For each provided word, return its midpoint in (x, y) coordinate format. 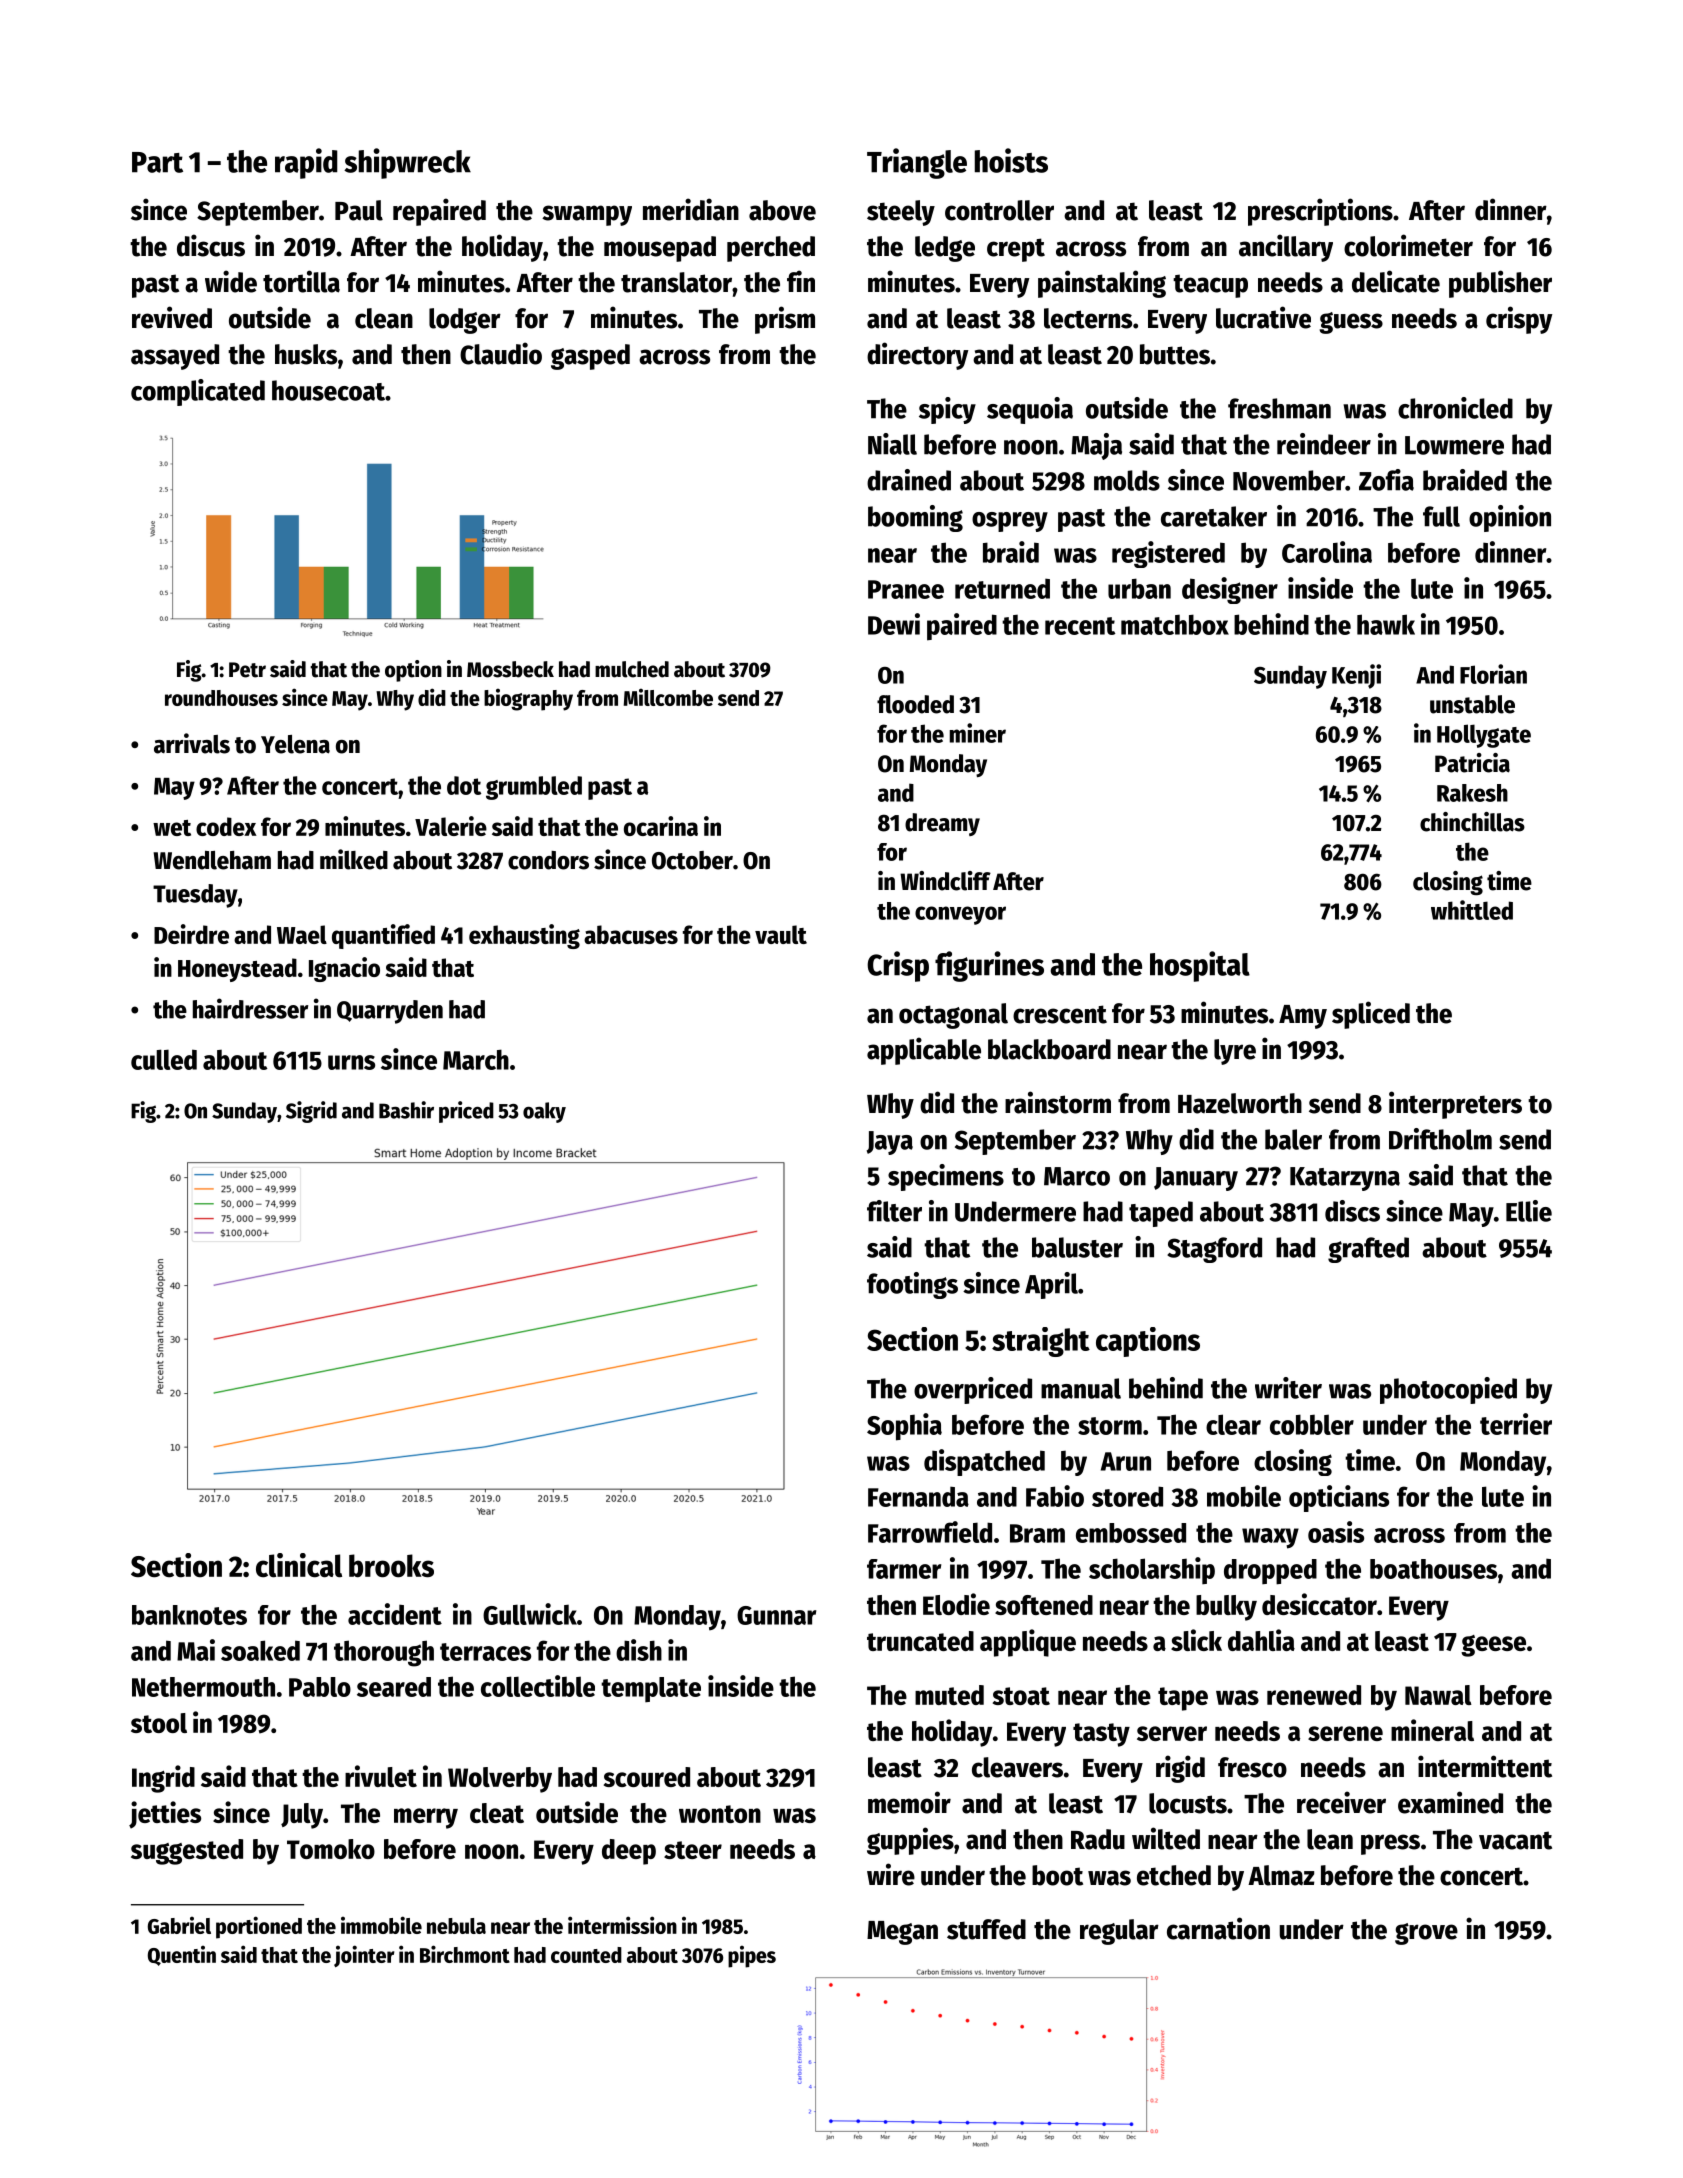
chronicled (1455, 408)
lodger (465, 321)
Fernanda (918, 1496)
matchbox (1175, 624)
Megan (902, 1933)
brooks (391, 1566)
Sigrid (311, 1112)
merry (426, 1818)
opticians (1339, 1498)
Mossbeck (510, 669)
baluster (1077, 1247)
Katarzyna (1345, 1179)
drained (909, 480)
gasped (590, 357)
